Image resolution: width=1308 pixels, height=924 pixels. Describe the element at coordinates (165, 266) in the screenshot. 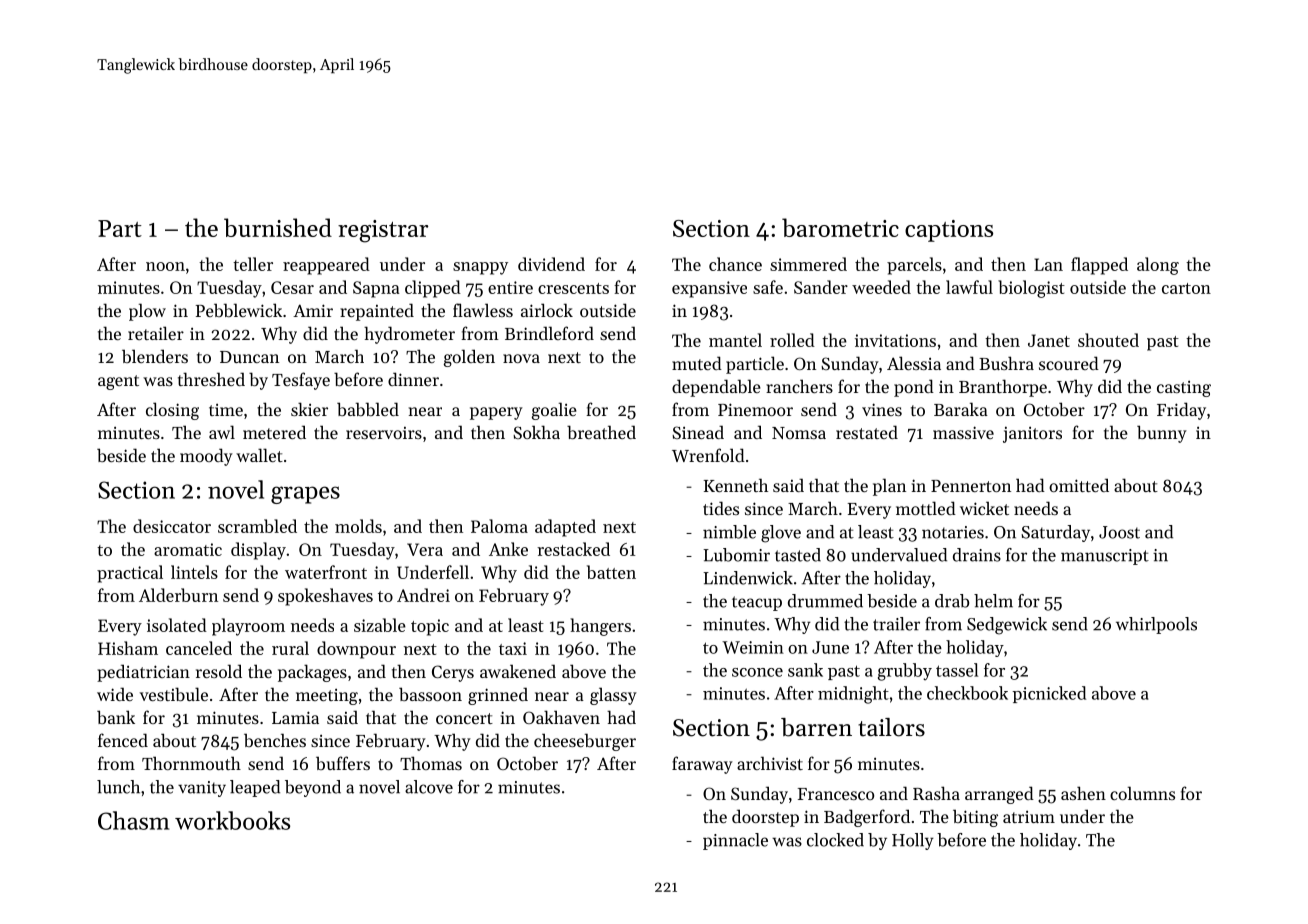

I see `noon` at that location.
